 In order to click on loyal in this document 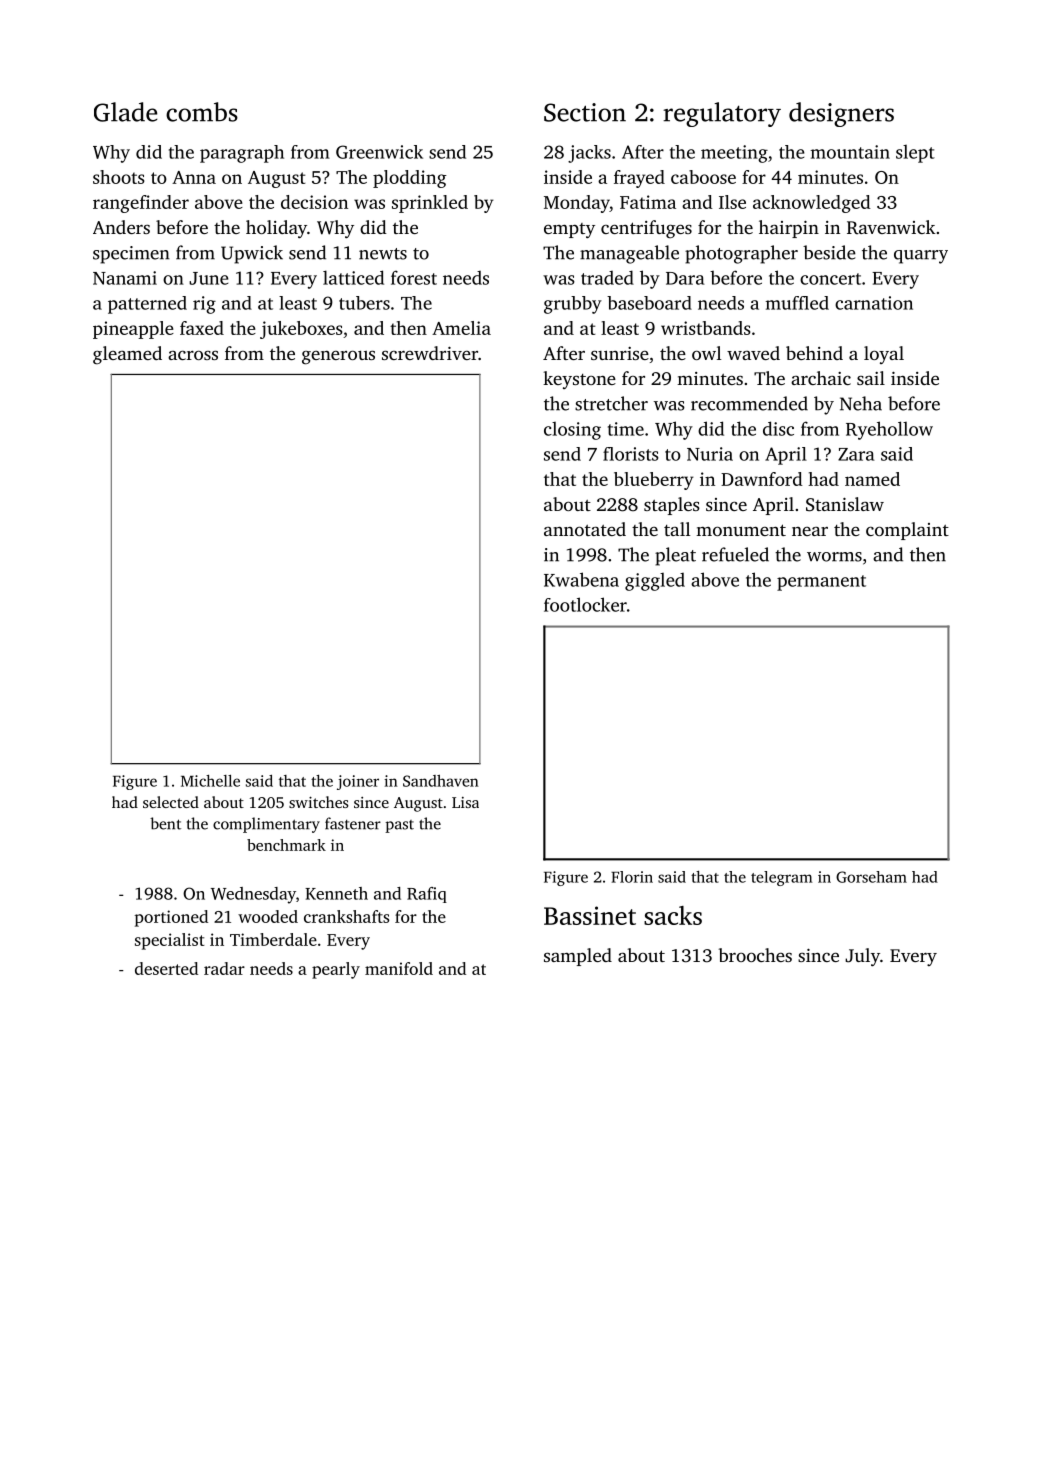, I will do `click(884, 355)`.
